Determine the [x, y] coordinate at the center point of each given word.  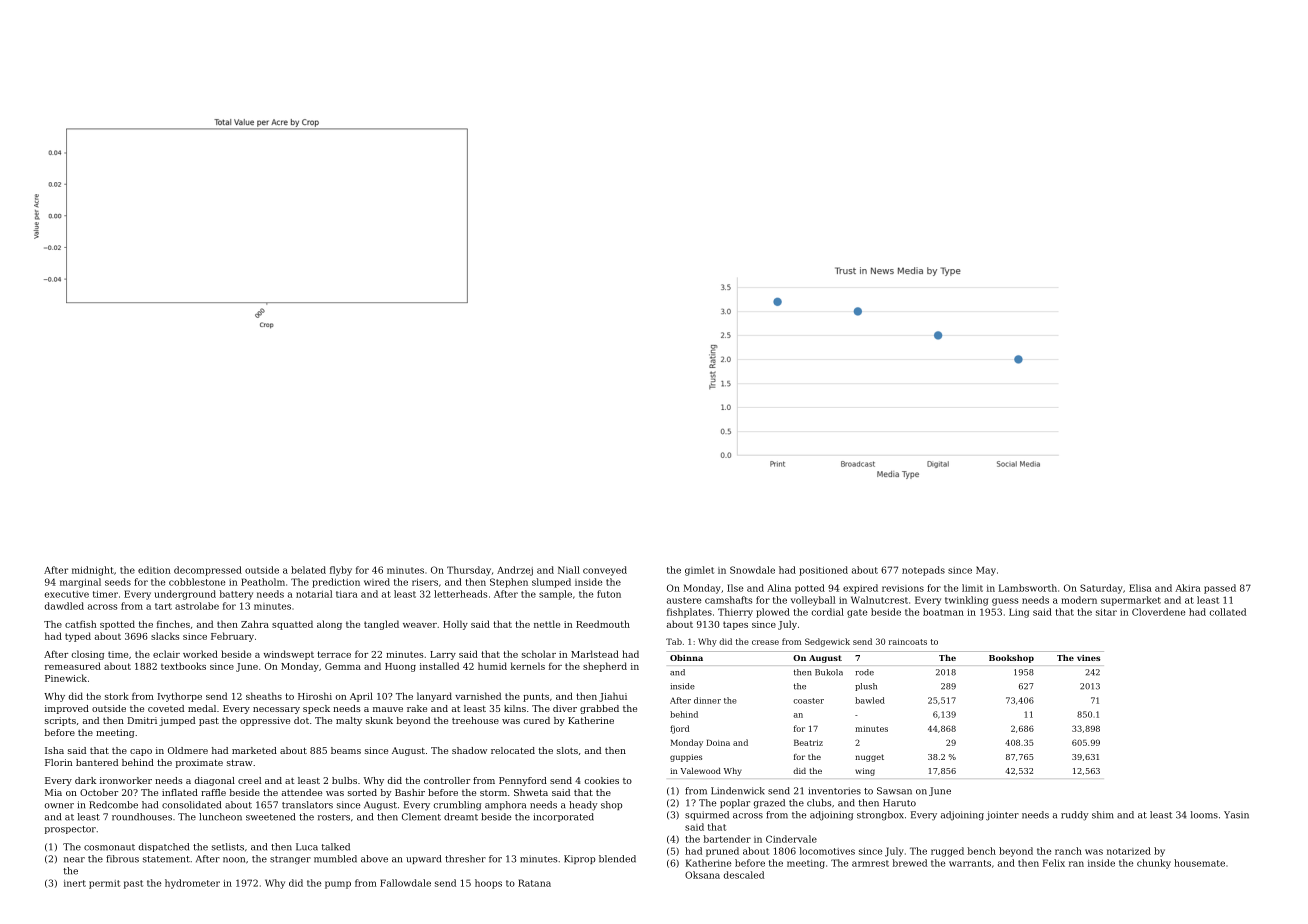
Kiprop [579, 859]
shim [1103, 815]
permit [104, 884]
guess [1005, 602]
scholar [539, 654]
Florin [58, 762]
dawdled [64, 606]
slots [567, 750]
